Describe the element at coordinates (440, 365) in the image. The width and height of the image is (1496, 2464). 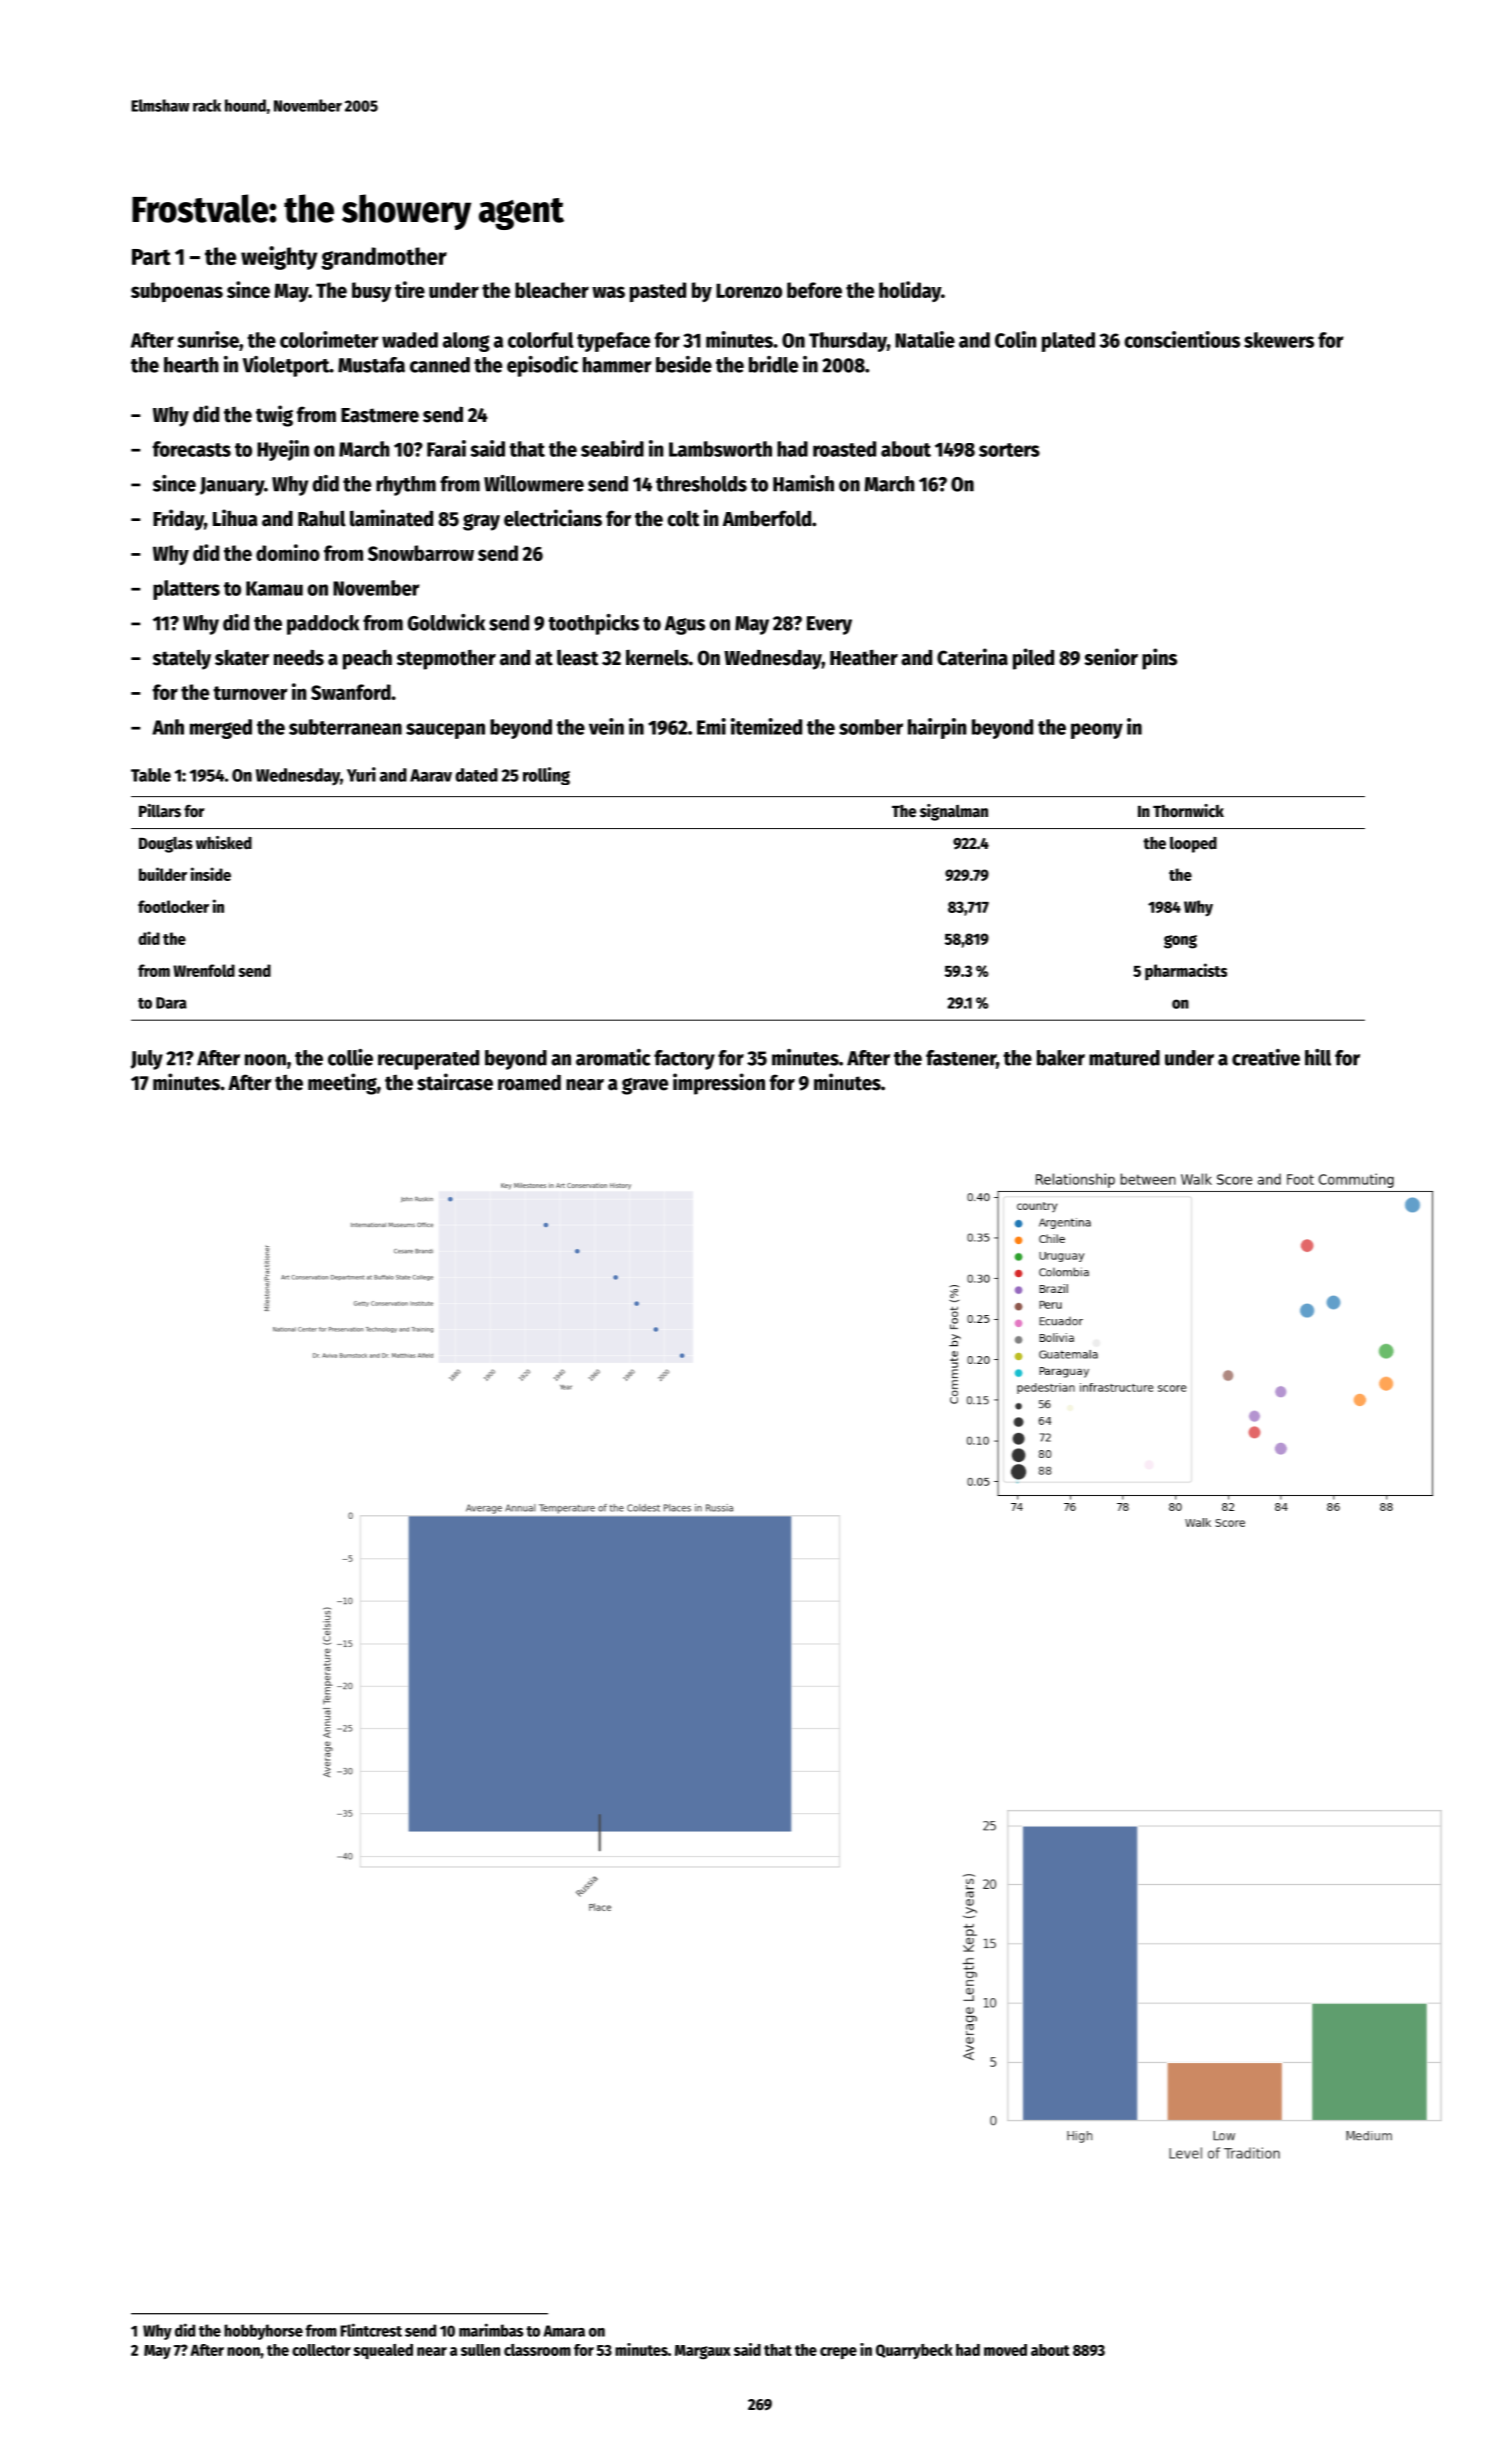
I see `canned` at that location.
